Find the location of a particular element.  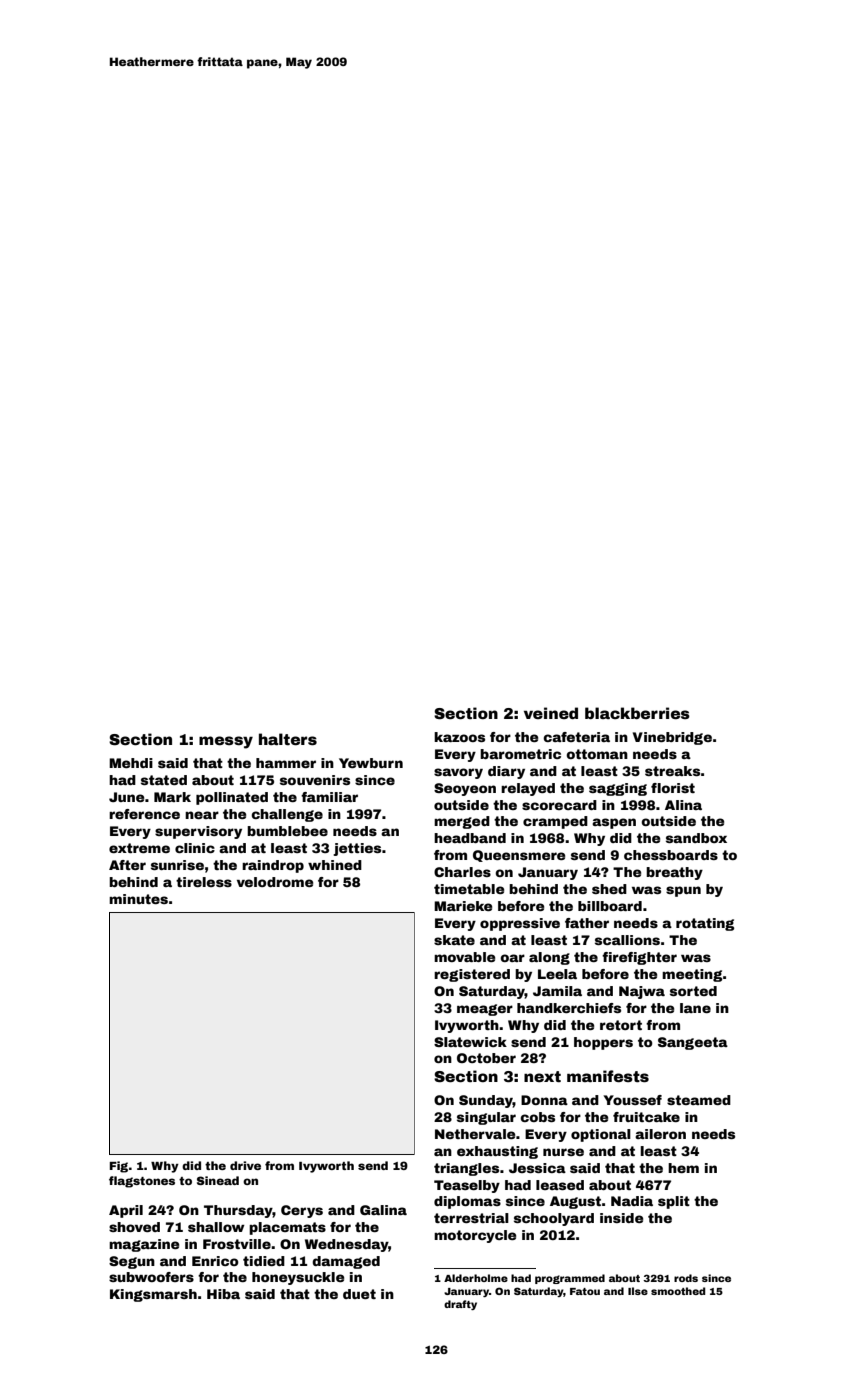

Slatewick is located at coordinates (470, 1042).
